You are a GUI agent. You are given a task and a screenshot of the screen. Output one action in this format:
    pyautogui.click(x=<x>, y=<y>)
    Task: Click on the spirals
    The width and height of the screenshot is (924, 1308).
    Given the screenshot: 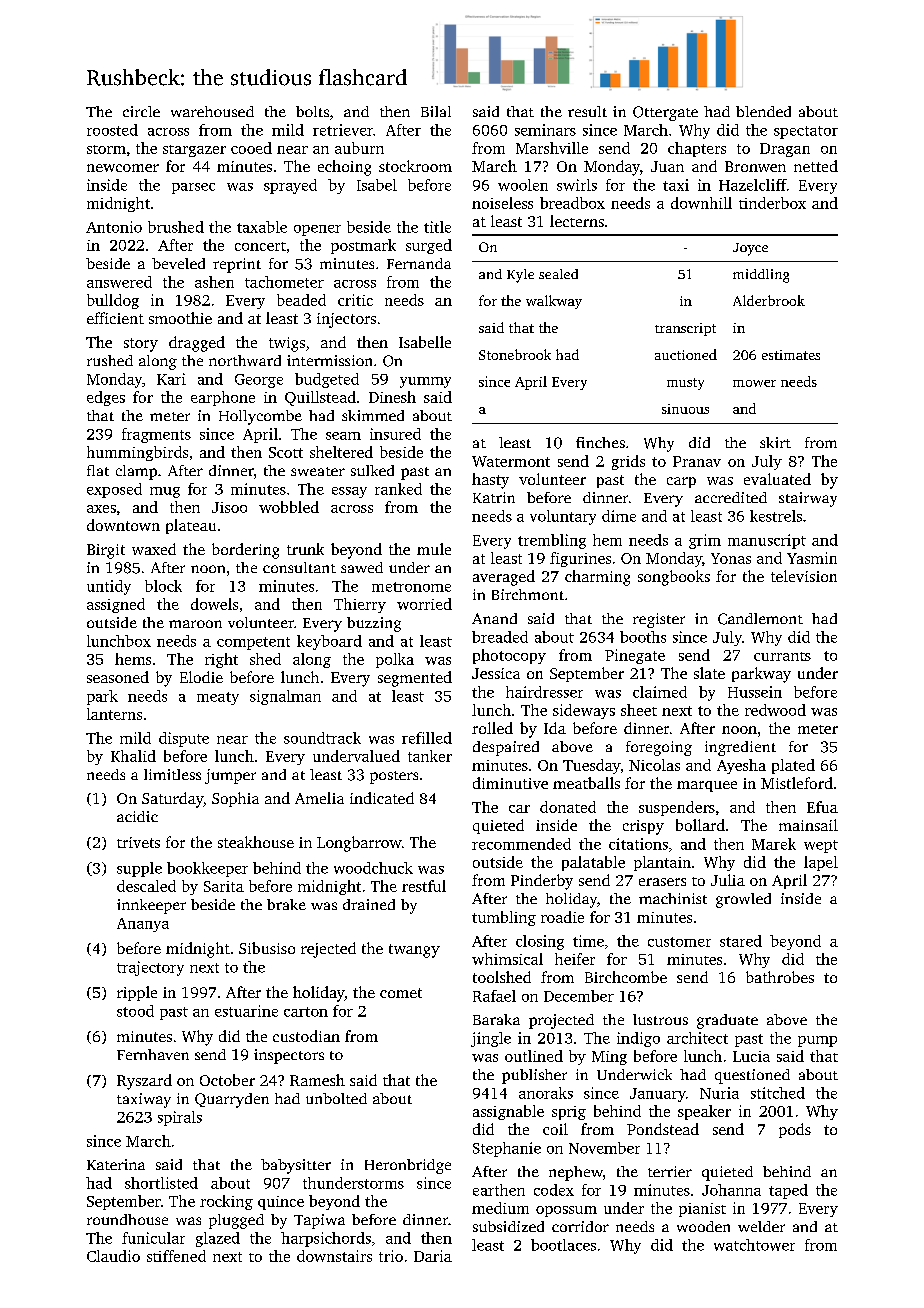 What is the action you would take?
    pyautogui.click(x=180, y=1118)
